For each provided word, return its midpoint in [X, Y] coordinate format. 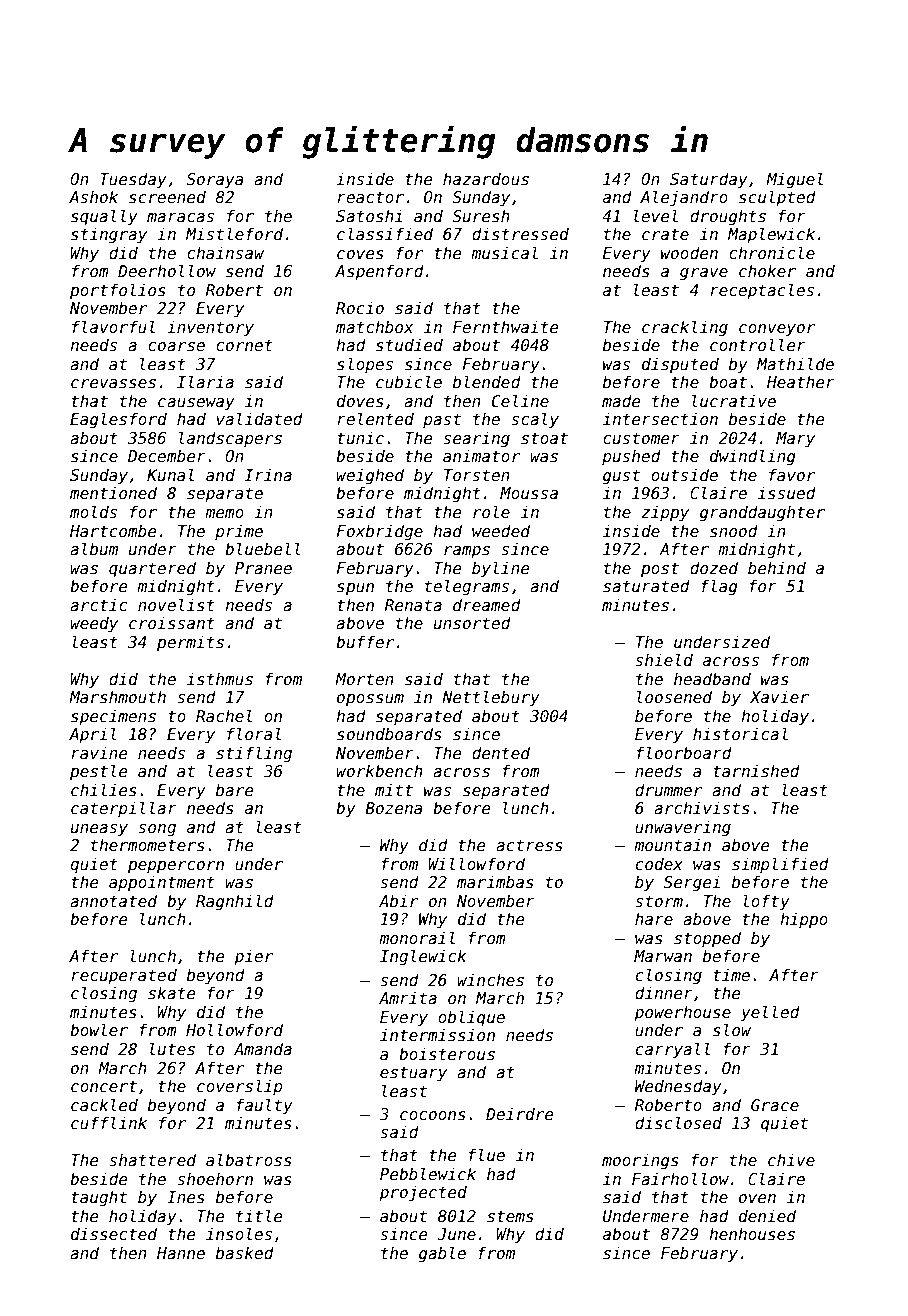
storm [659, 901]
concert [104, 1086]
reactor [370, 197]
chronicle [772, 252]
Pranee [263, 568]
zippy [665, 513]
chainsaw [225, 253]
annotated [113, 900]
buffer [365, 641]
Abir [398, 900]
